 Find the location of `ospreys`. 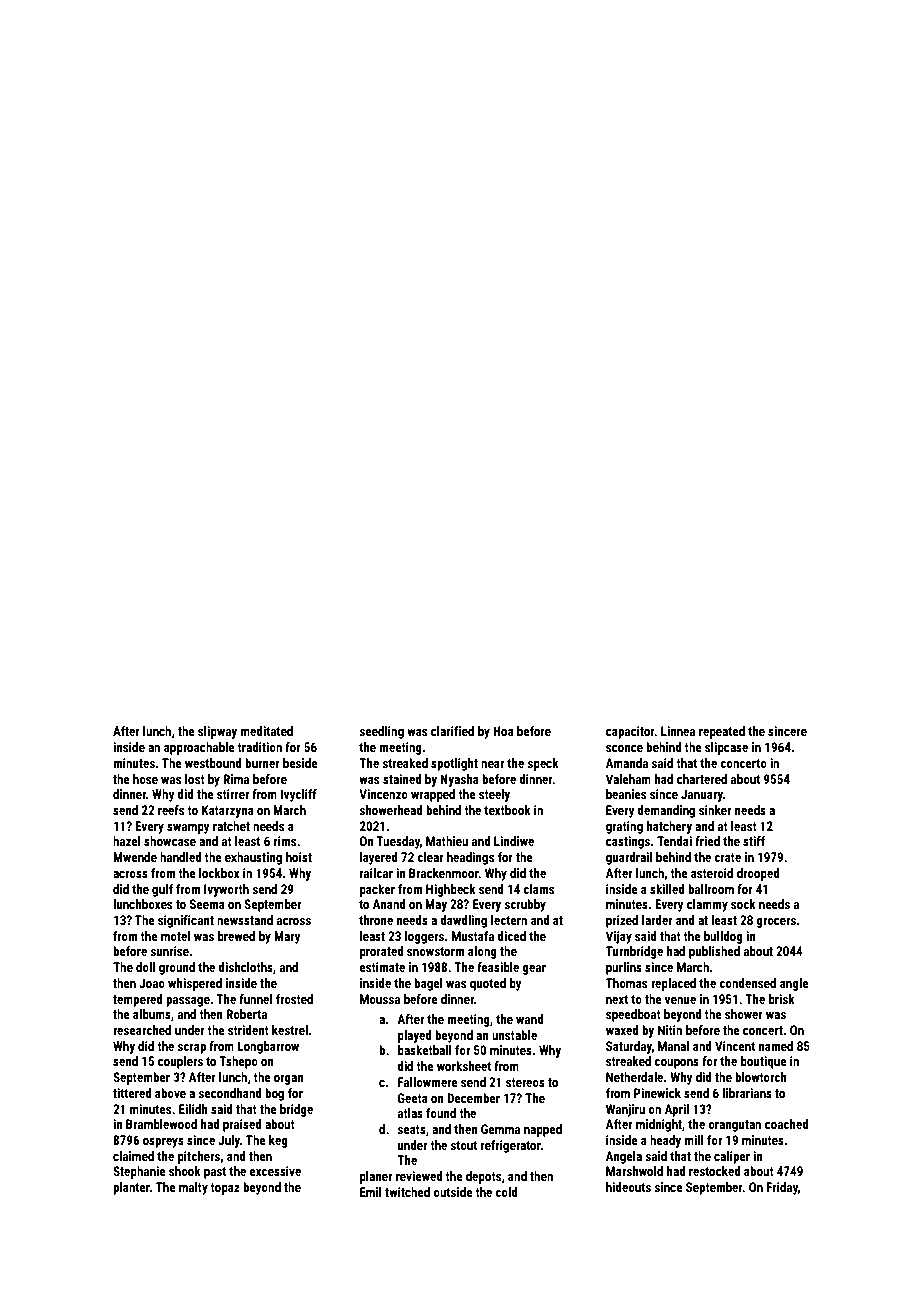

ospreys is located at coordinates (163, 1143).
